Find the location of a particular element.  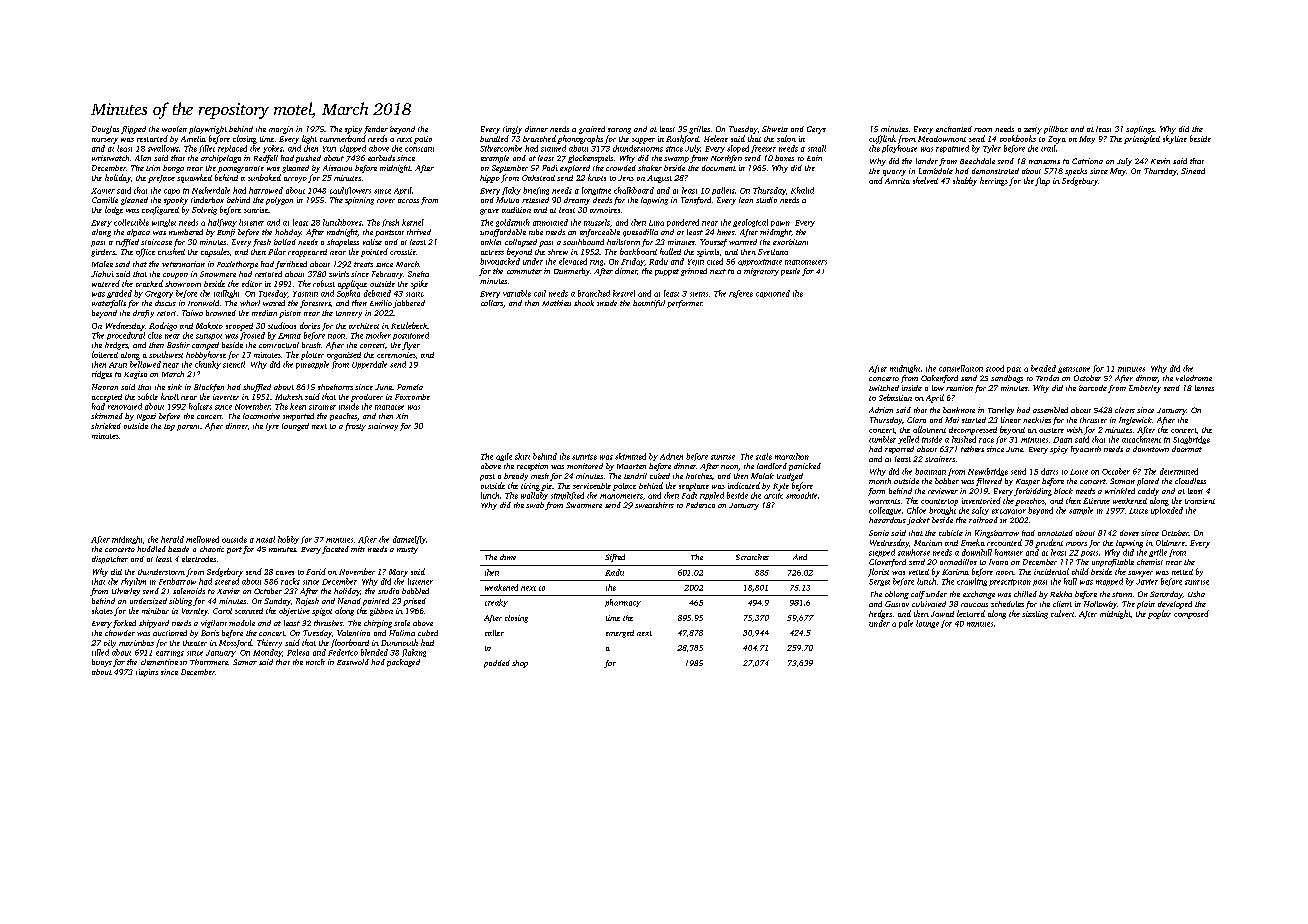

Jawad is located at coordinates (942, 614).
